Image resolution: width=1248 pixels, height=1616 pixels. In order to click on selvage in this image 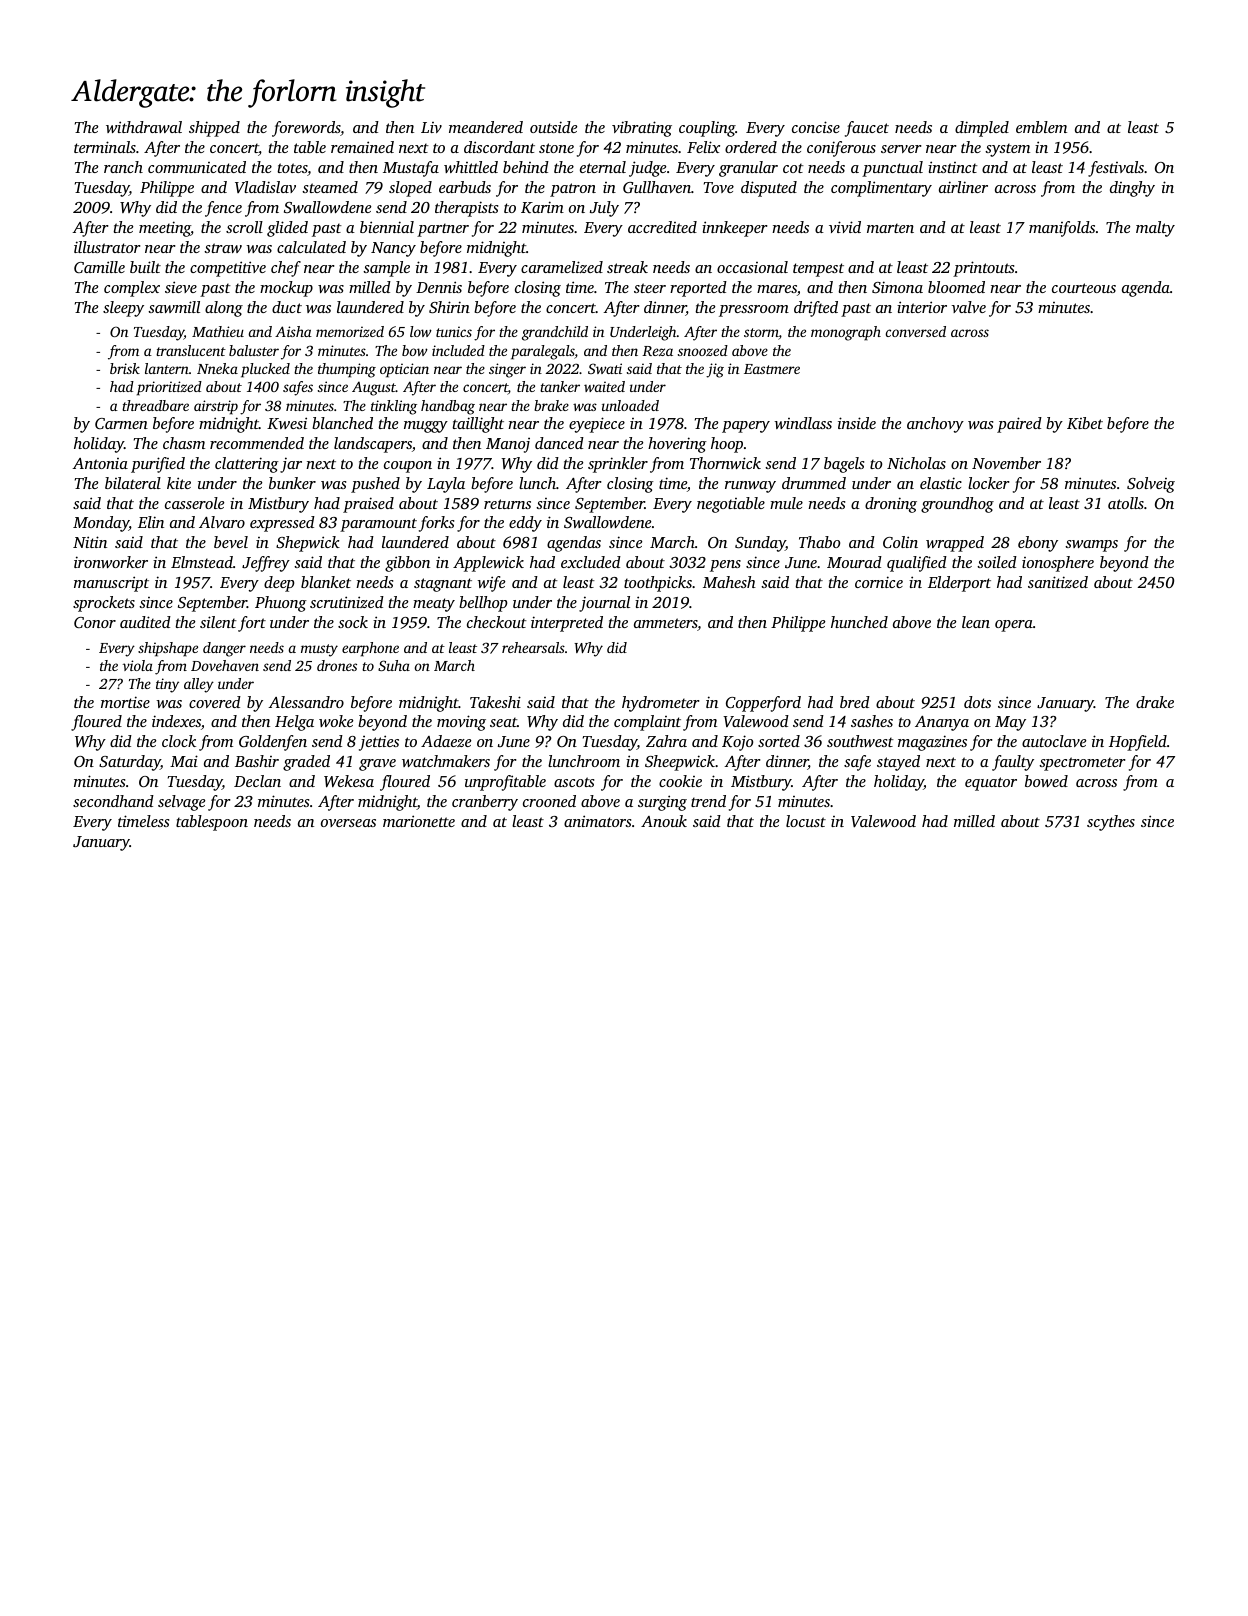, I will do `click(181, 803)`.
